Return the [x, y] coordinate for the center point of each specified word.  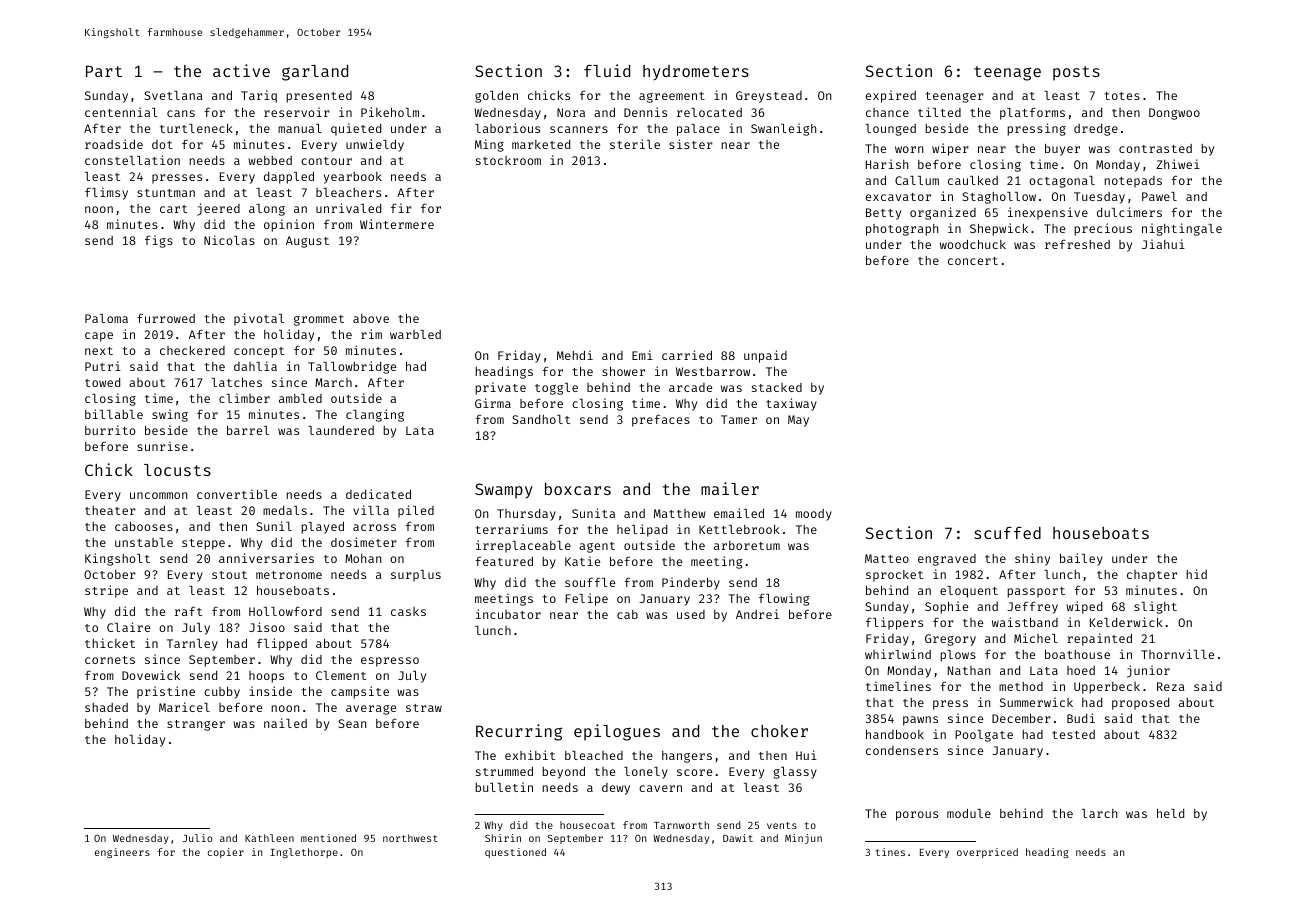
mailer [730, 488]
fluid [607, 70]
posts [1076, 73]
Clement [341, 675]
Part [104, 71]
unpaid [765, 356]
